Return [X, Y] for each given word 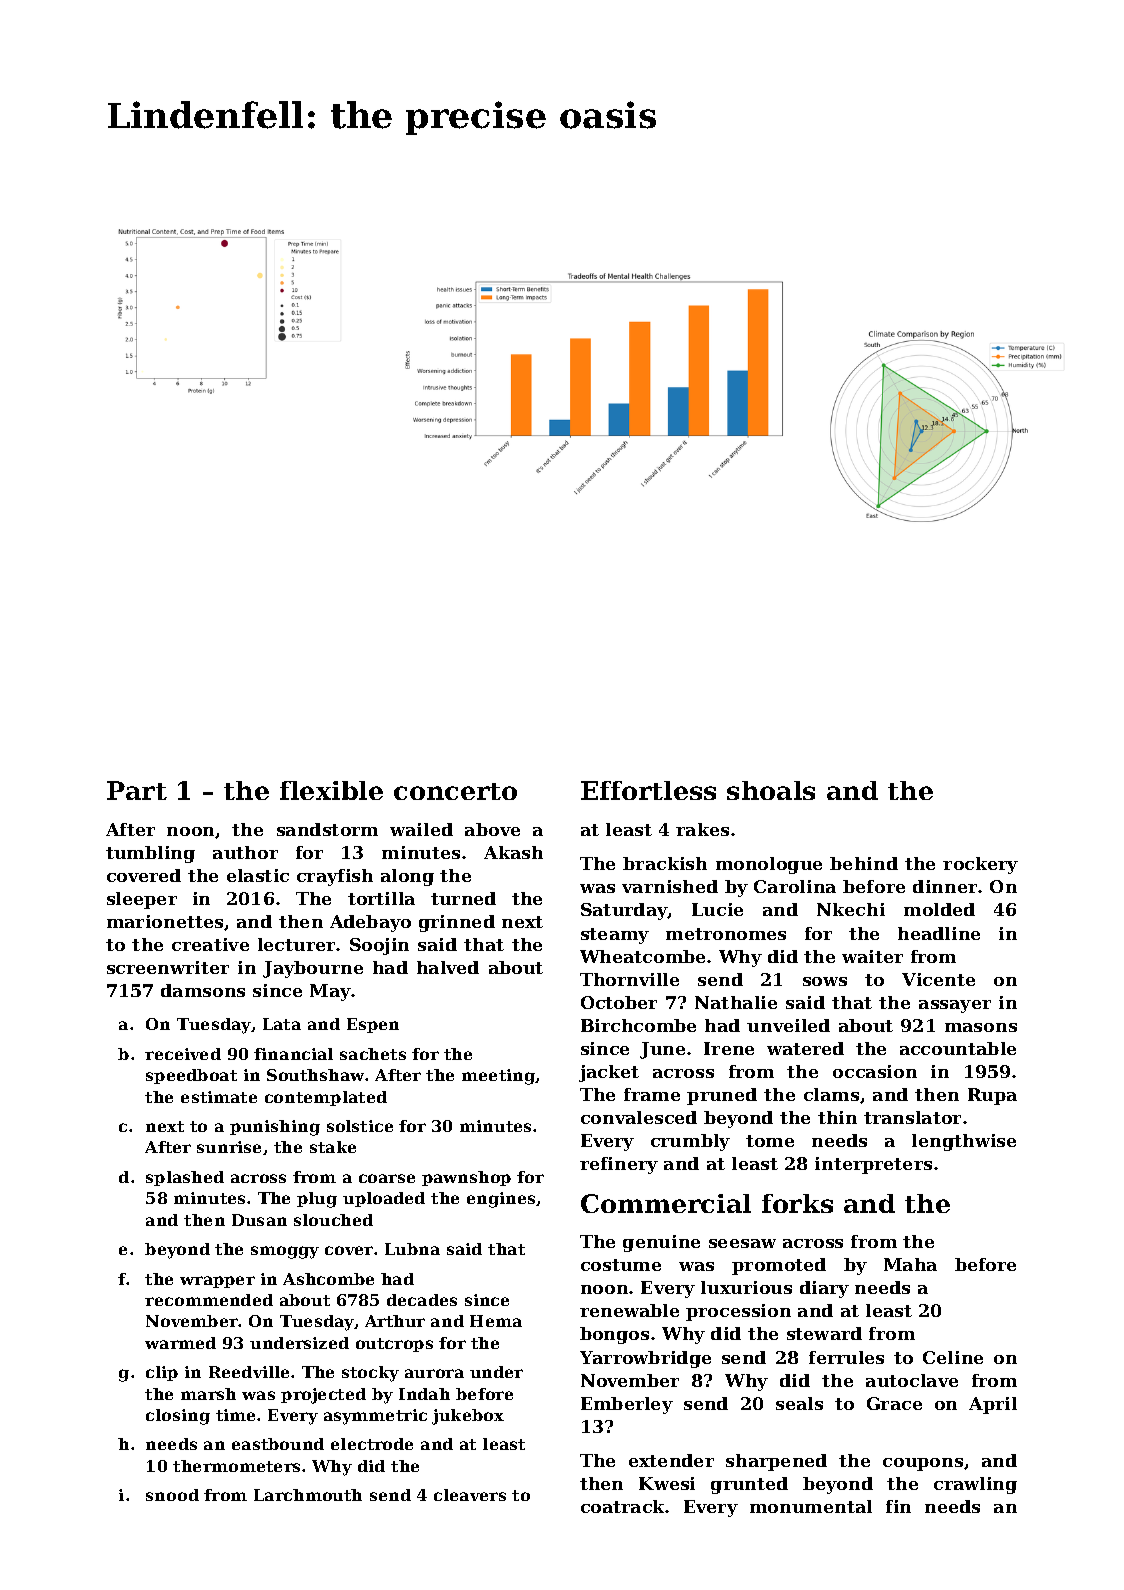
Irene [729, 1048]
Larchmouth [308, 1495]
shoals [771, 790]
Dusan [259, 1220]
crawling [975, 1485]
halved [448, 967]
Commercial [666, 1203]
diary [824, 1289]
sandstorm [327, 829]
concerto [455, 791]
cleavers [470, 1495]
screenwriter [168, 967]
